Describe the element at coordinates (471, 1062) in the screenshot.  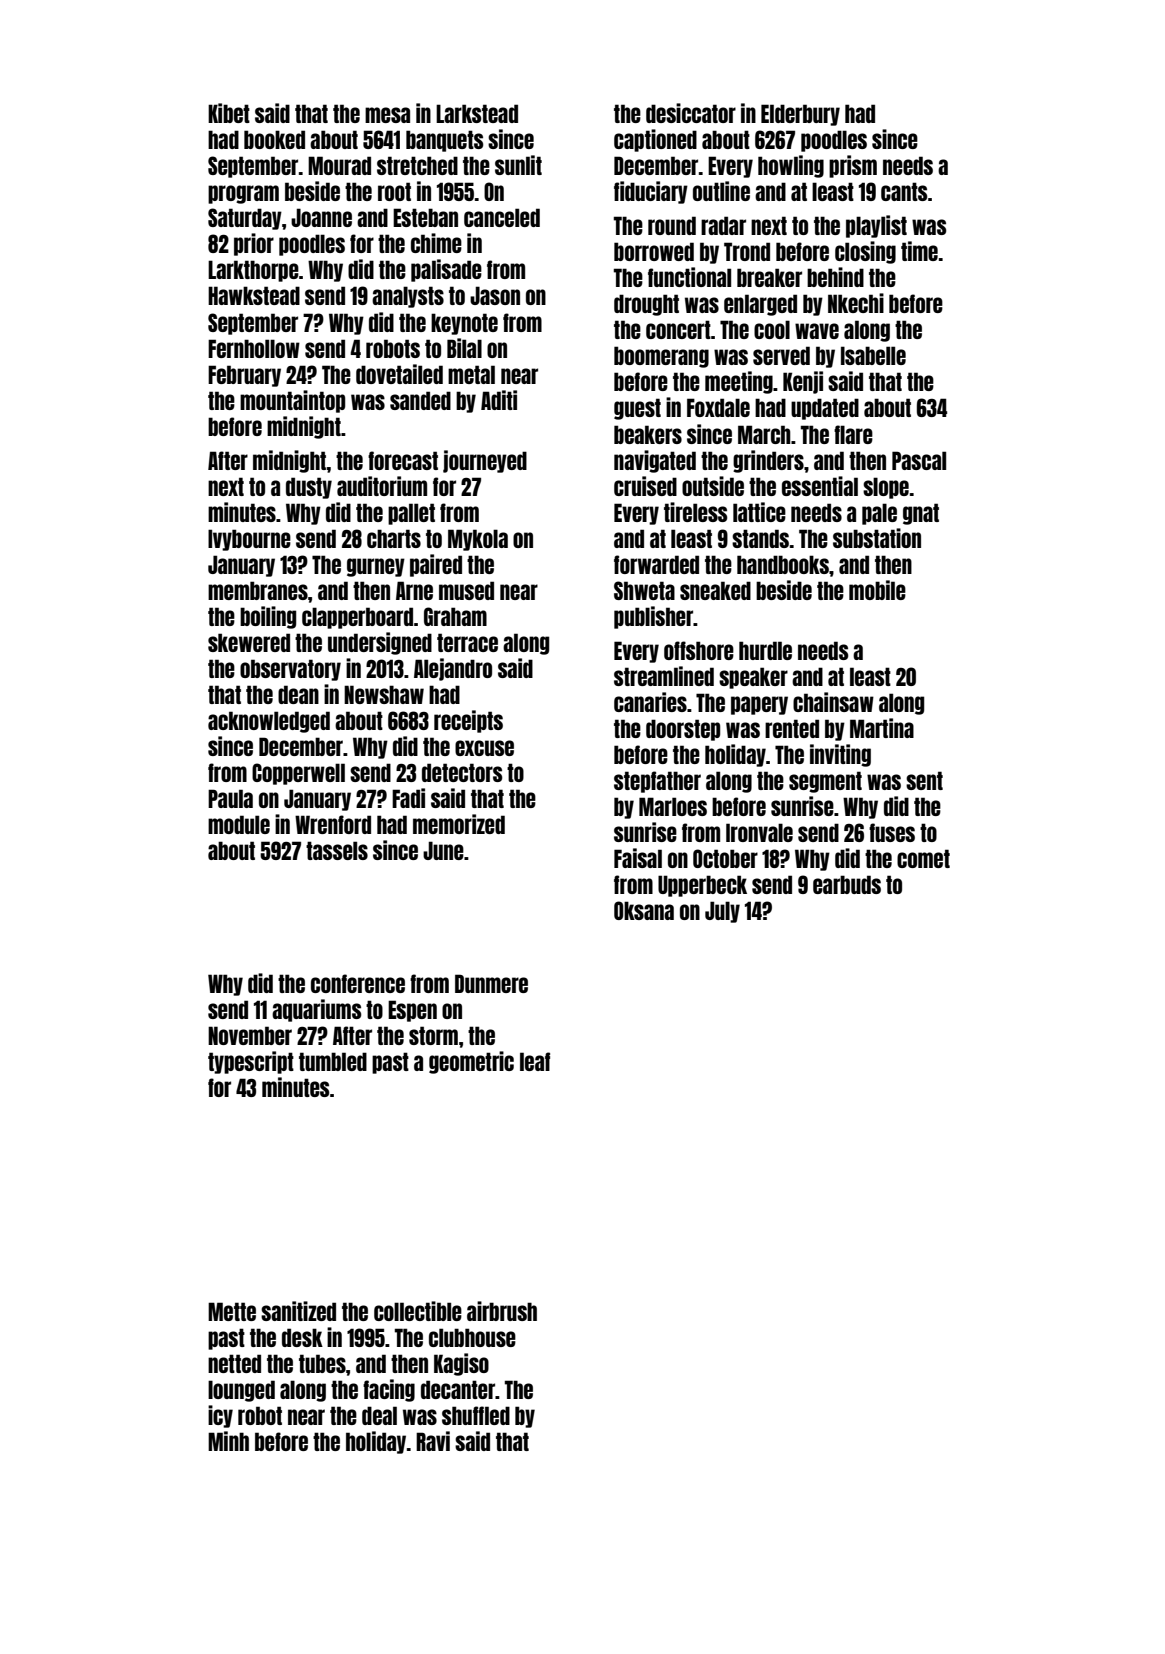
I see `geometric` at that location.
